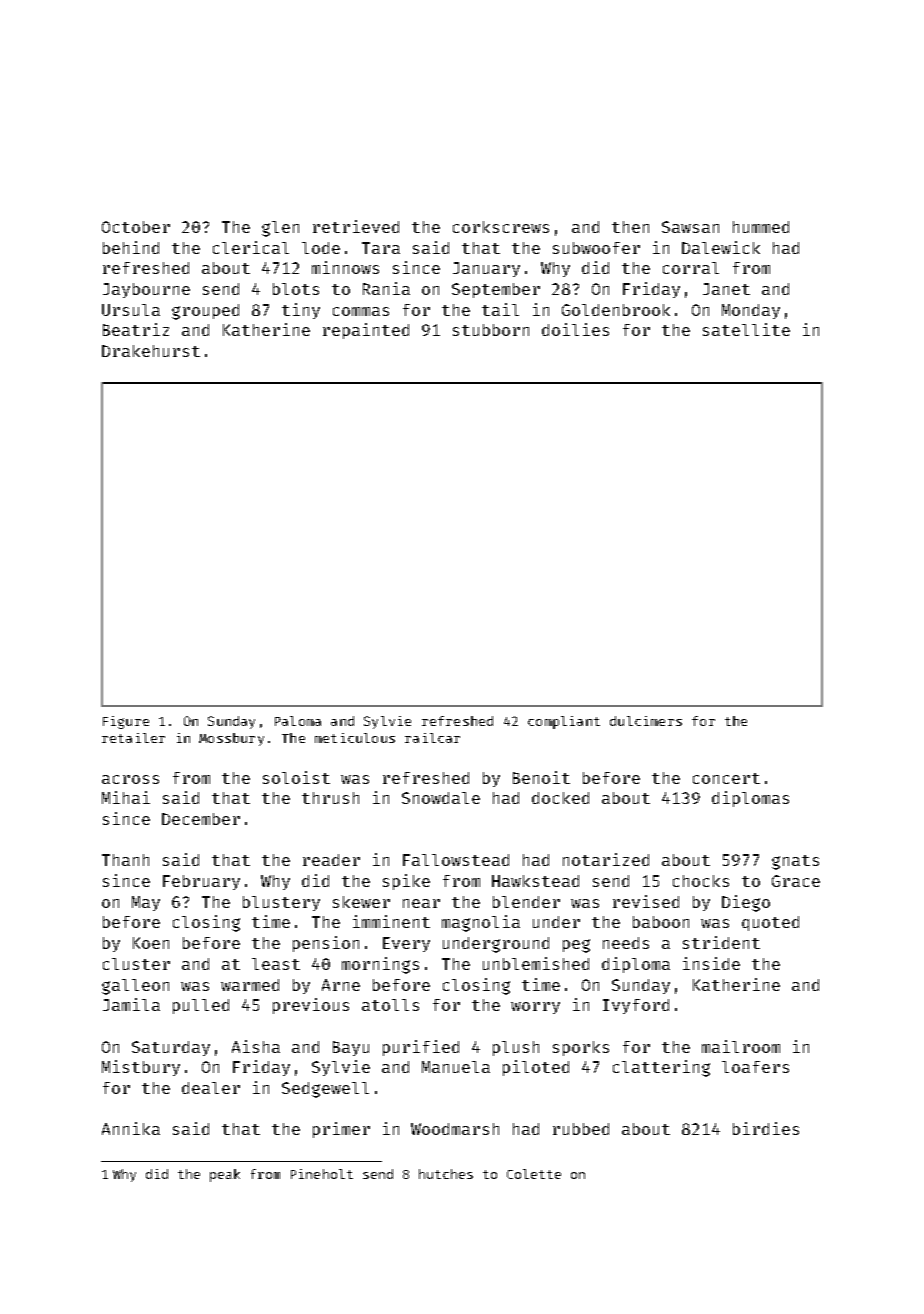 The width and height of the screenshot is (924, 1314). I want to click on unblemished, so click(536, 963).
